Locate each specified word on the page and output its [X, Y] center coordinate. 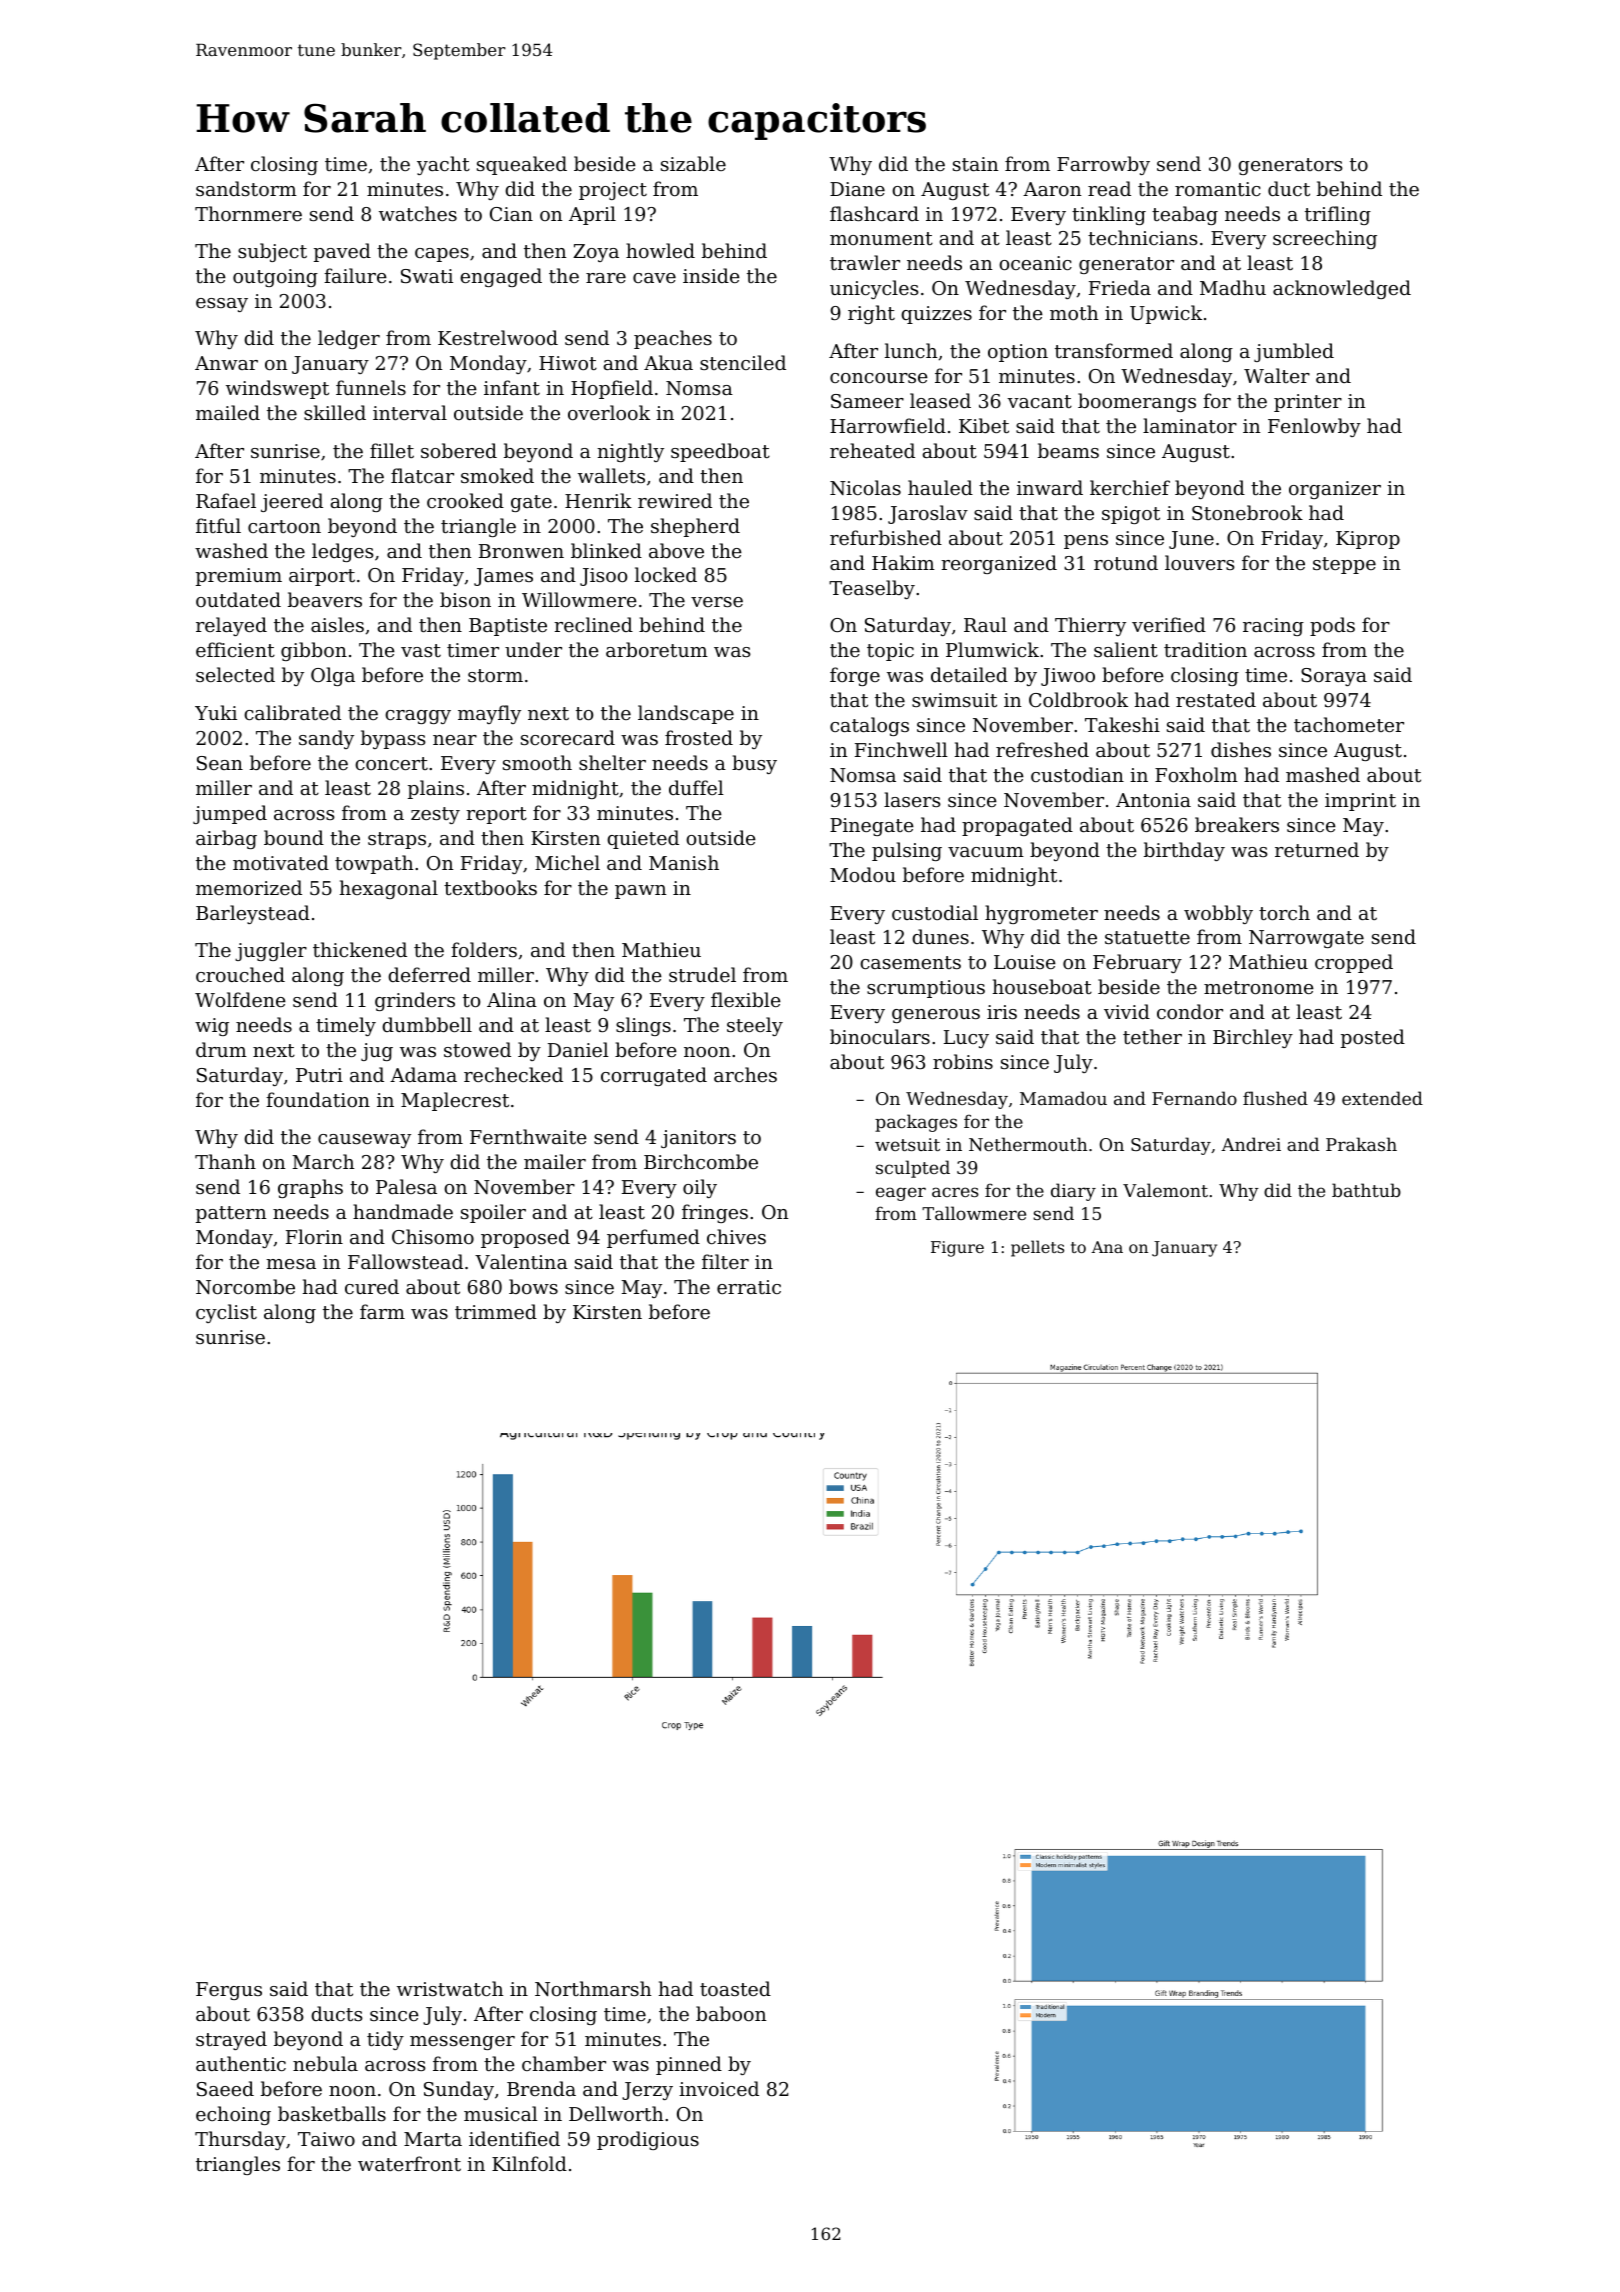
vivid [1127, 1011]
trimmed [496, 1311]
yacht [443, 165]
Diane [857, 189]
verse [717, 602]
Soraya [1334, 677]
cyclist [226, 1313]
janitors [698, 1139]
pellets [1037, 1248]
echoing [233, 2115]
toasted [735, 1988]
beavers [325, 599]
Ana [1107, 1247]
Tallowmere [974, 1213]
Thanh [225, 1161]
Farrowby [1103, 165]
